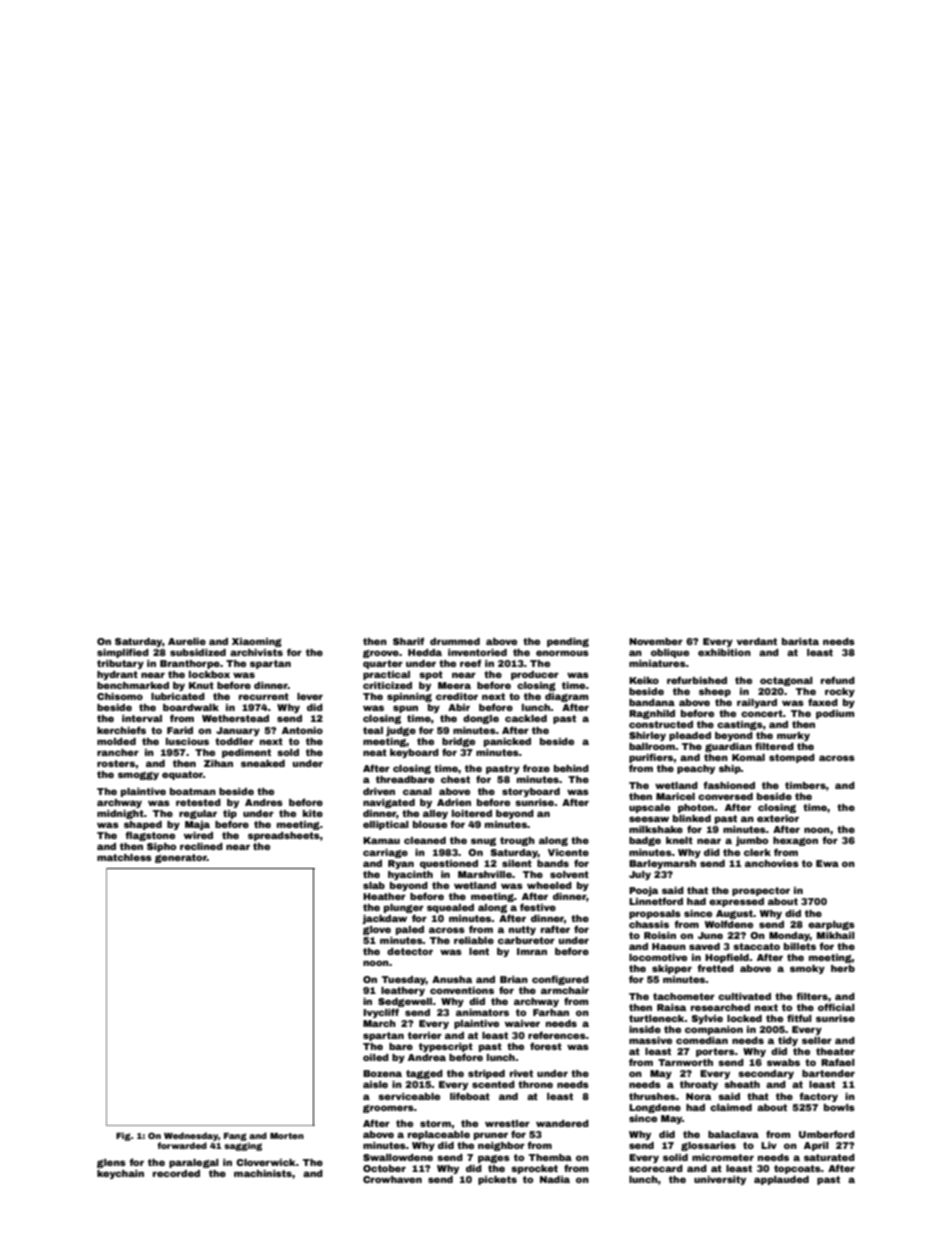 The height and width of the screenshot is (1233, 952). I want to click on Sharif, so click(408, 641).
